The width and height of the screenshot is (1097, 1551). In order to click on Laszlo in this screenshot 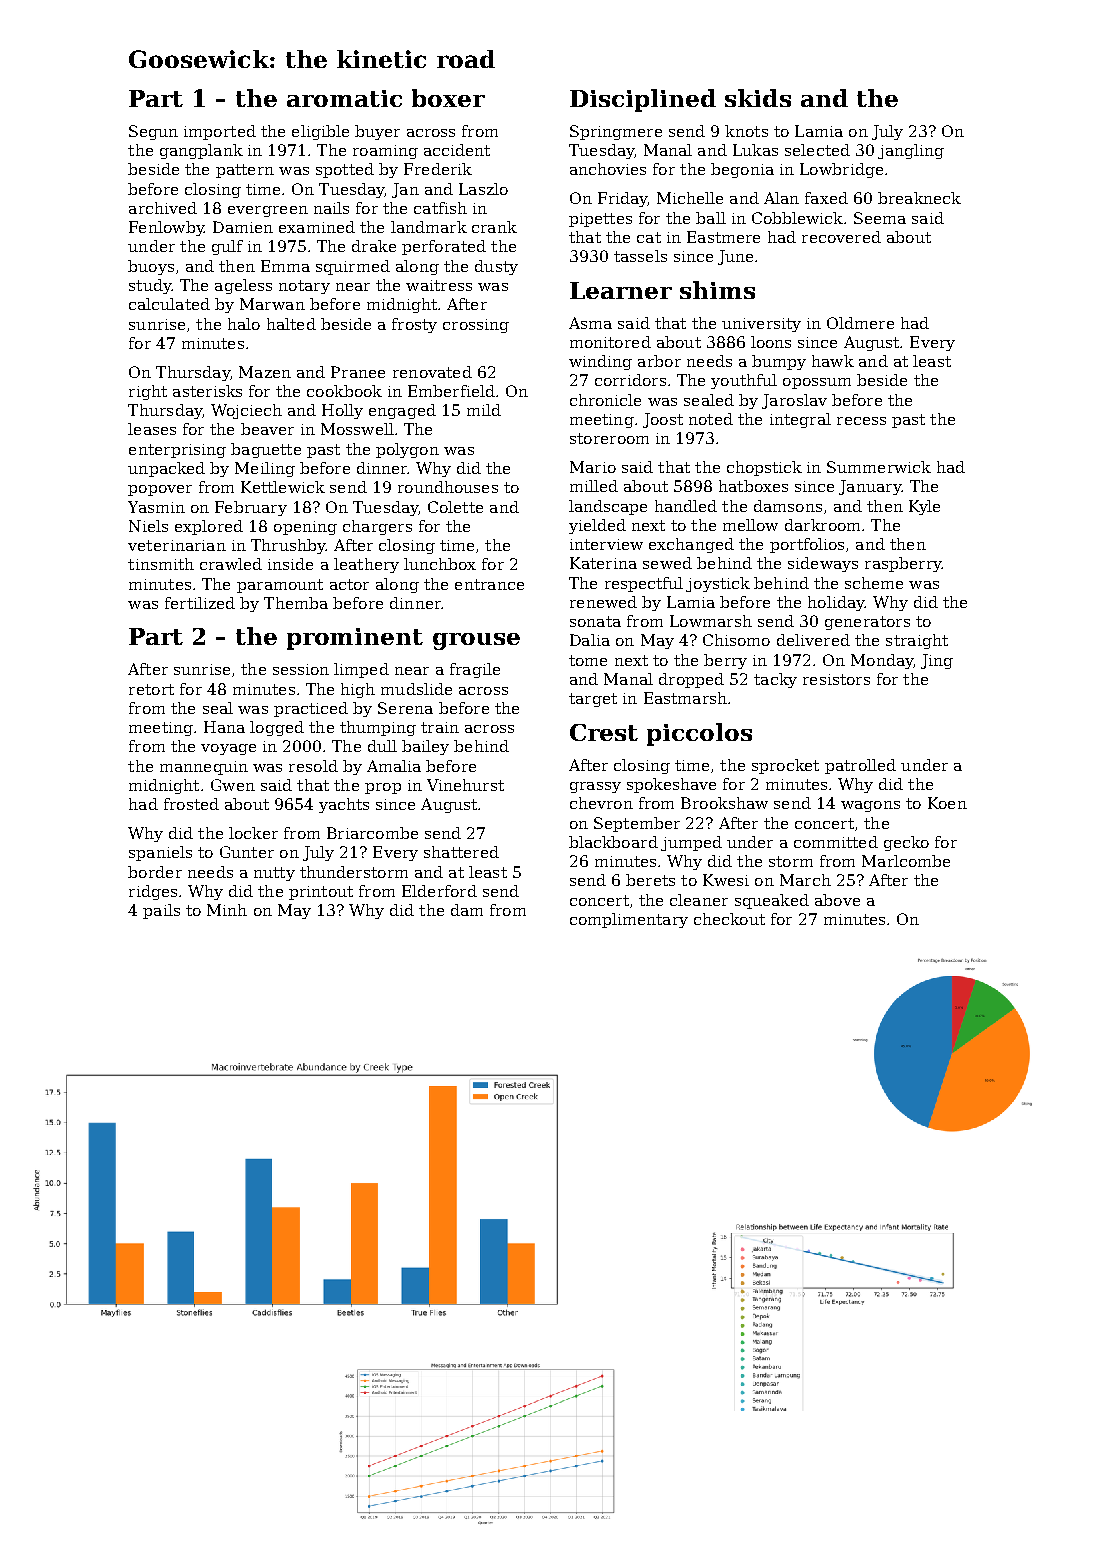, I will do `click(483, 189)`.
